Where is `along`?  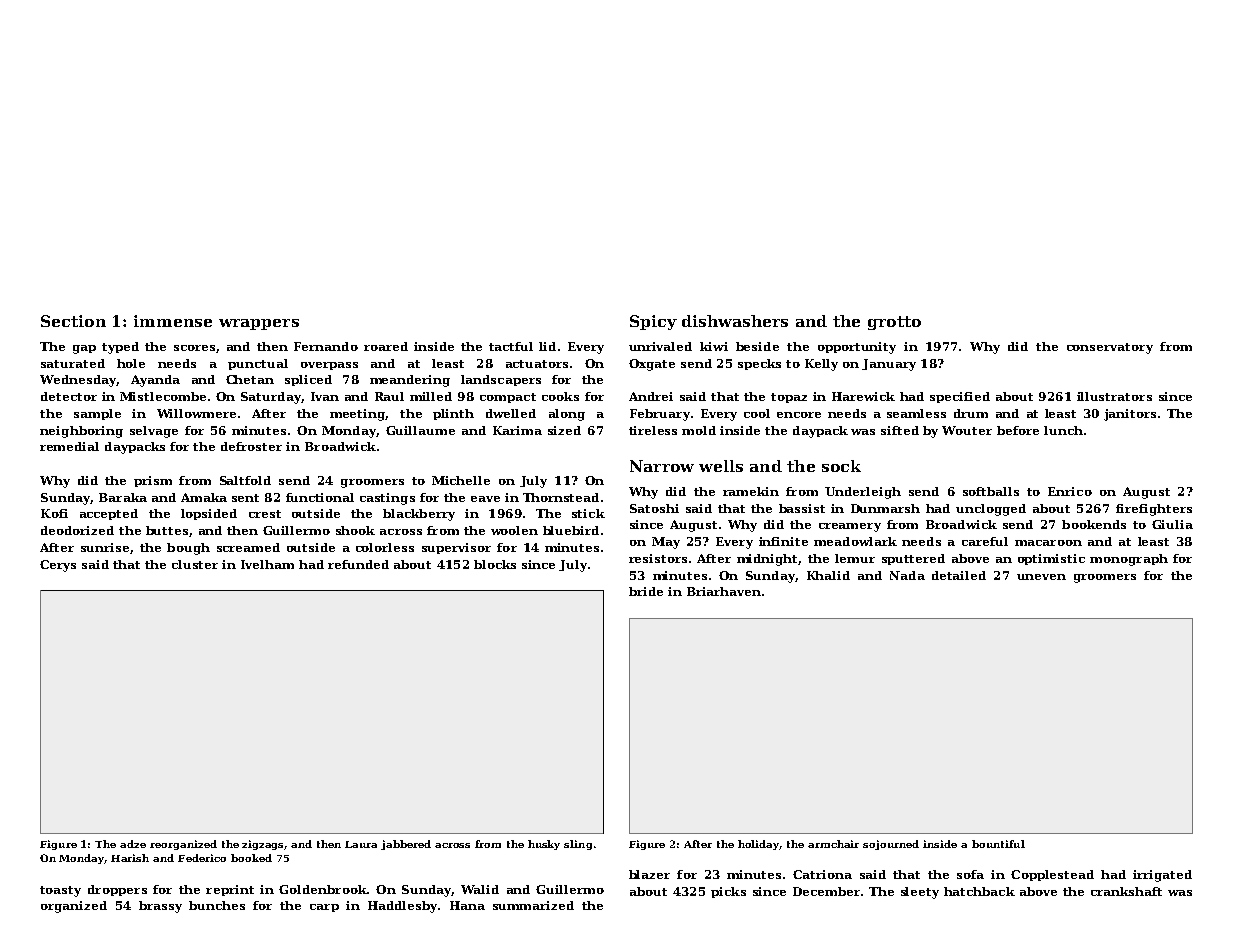
along is located at coordinates (567, 415).
